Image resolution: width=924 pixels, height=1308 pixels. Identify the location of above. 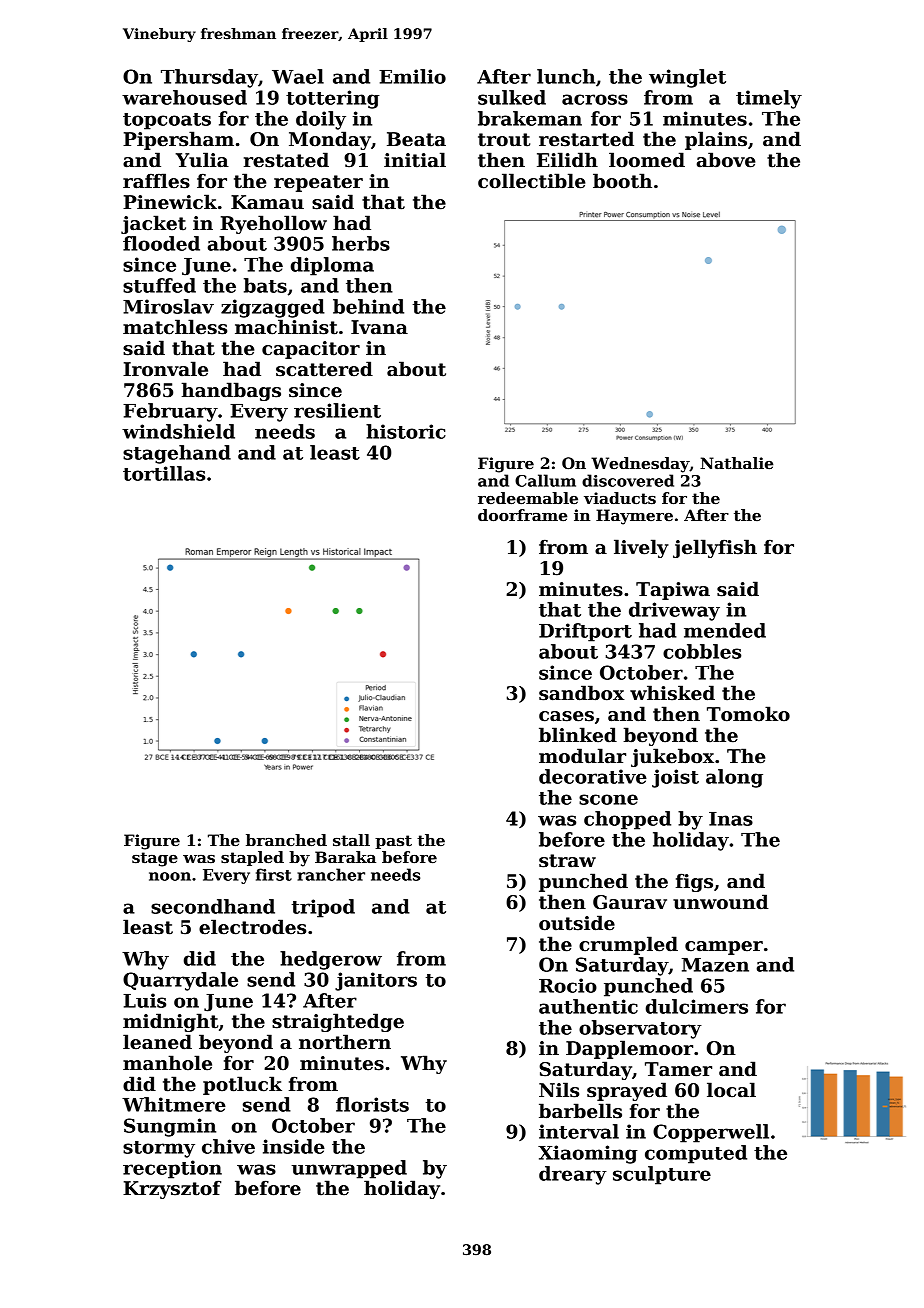
(726, 160).
